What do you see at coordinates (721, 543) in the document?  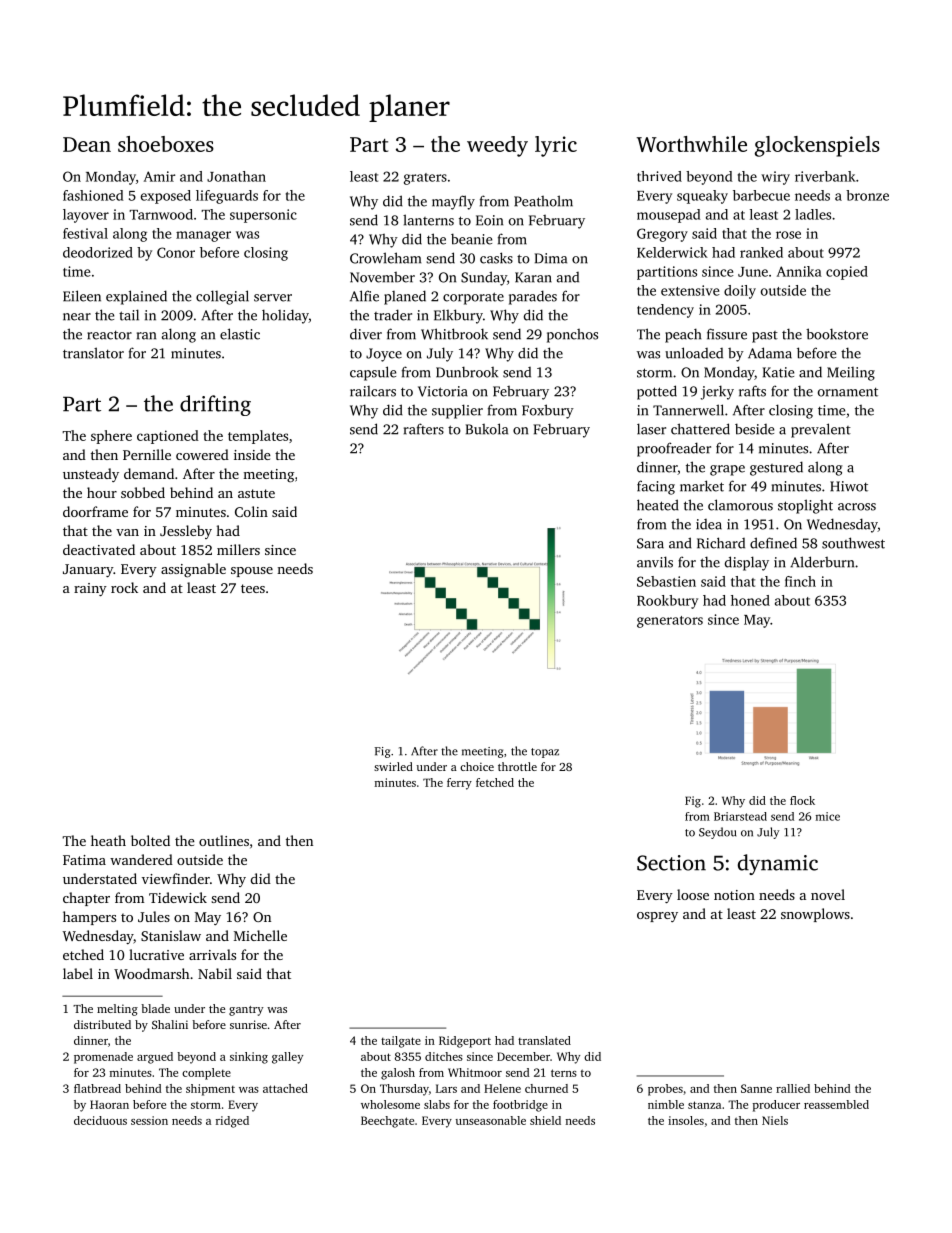 I see `Richard` at bounding box center [721, 543].
